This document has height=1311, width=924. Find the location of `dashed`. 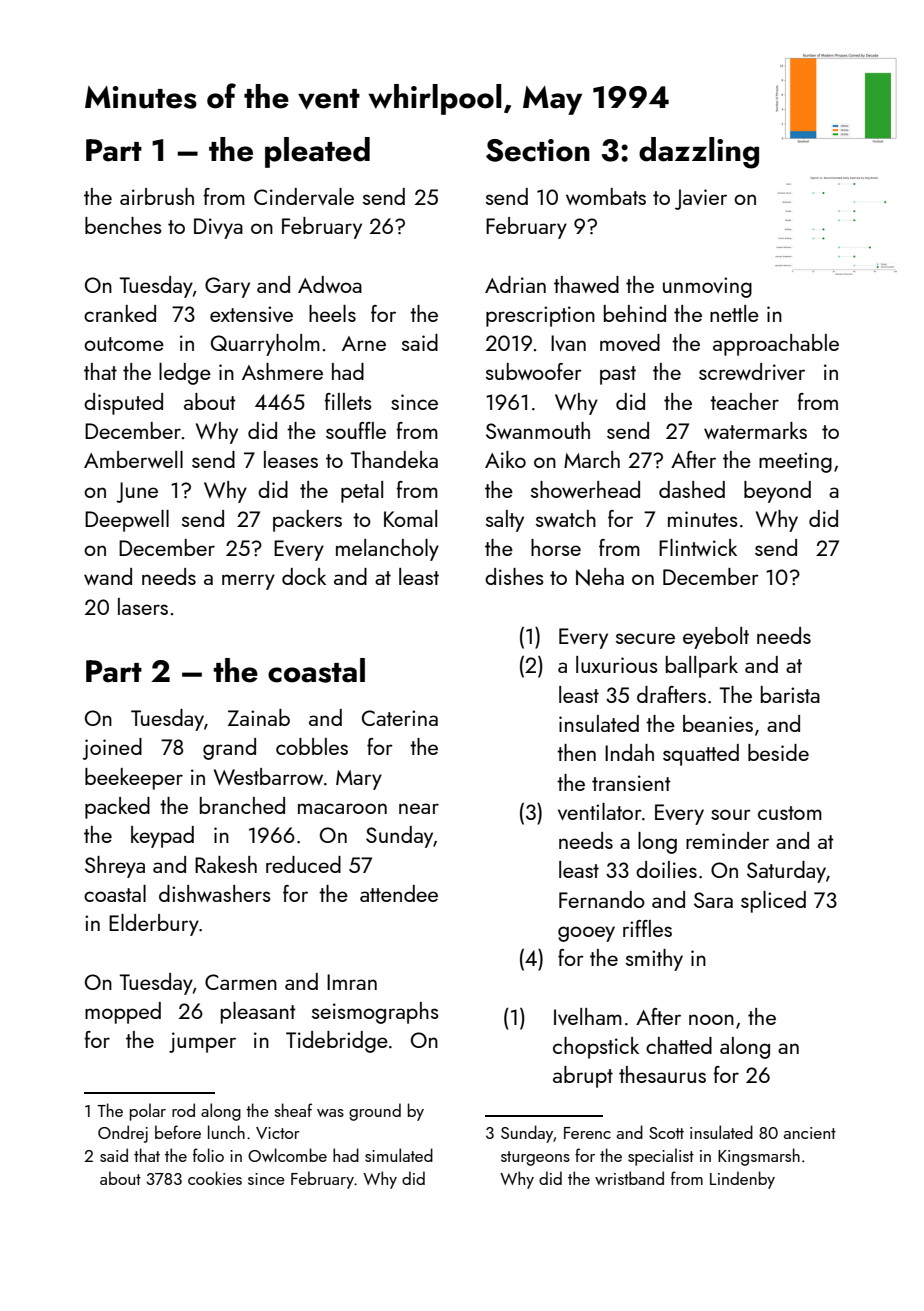

dashed is located at coordinates (692, 489).
